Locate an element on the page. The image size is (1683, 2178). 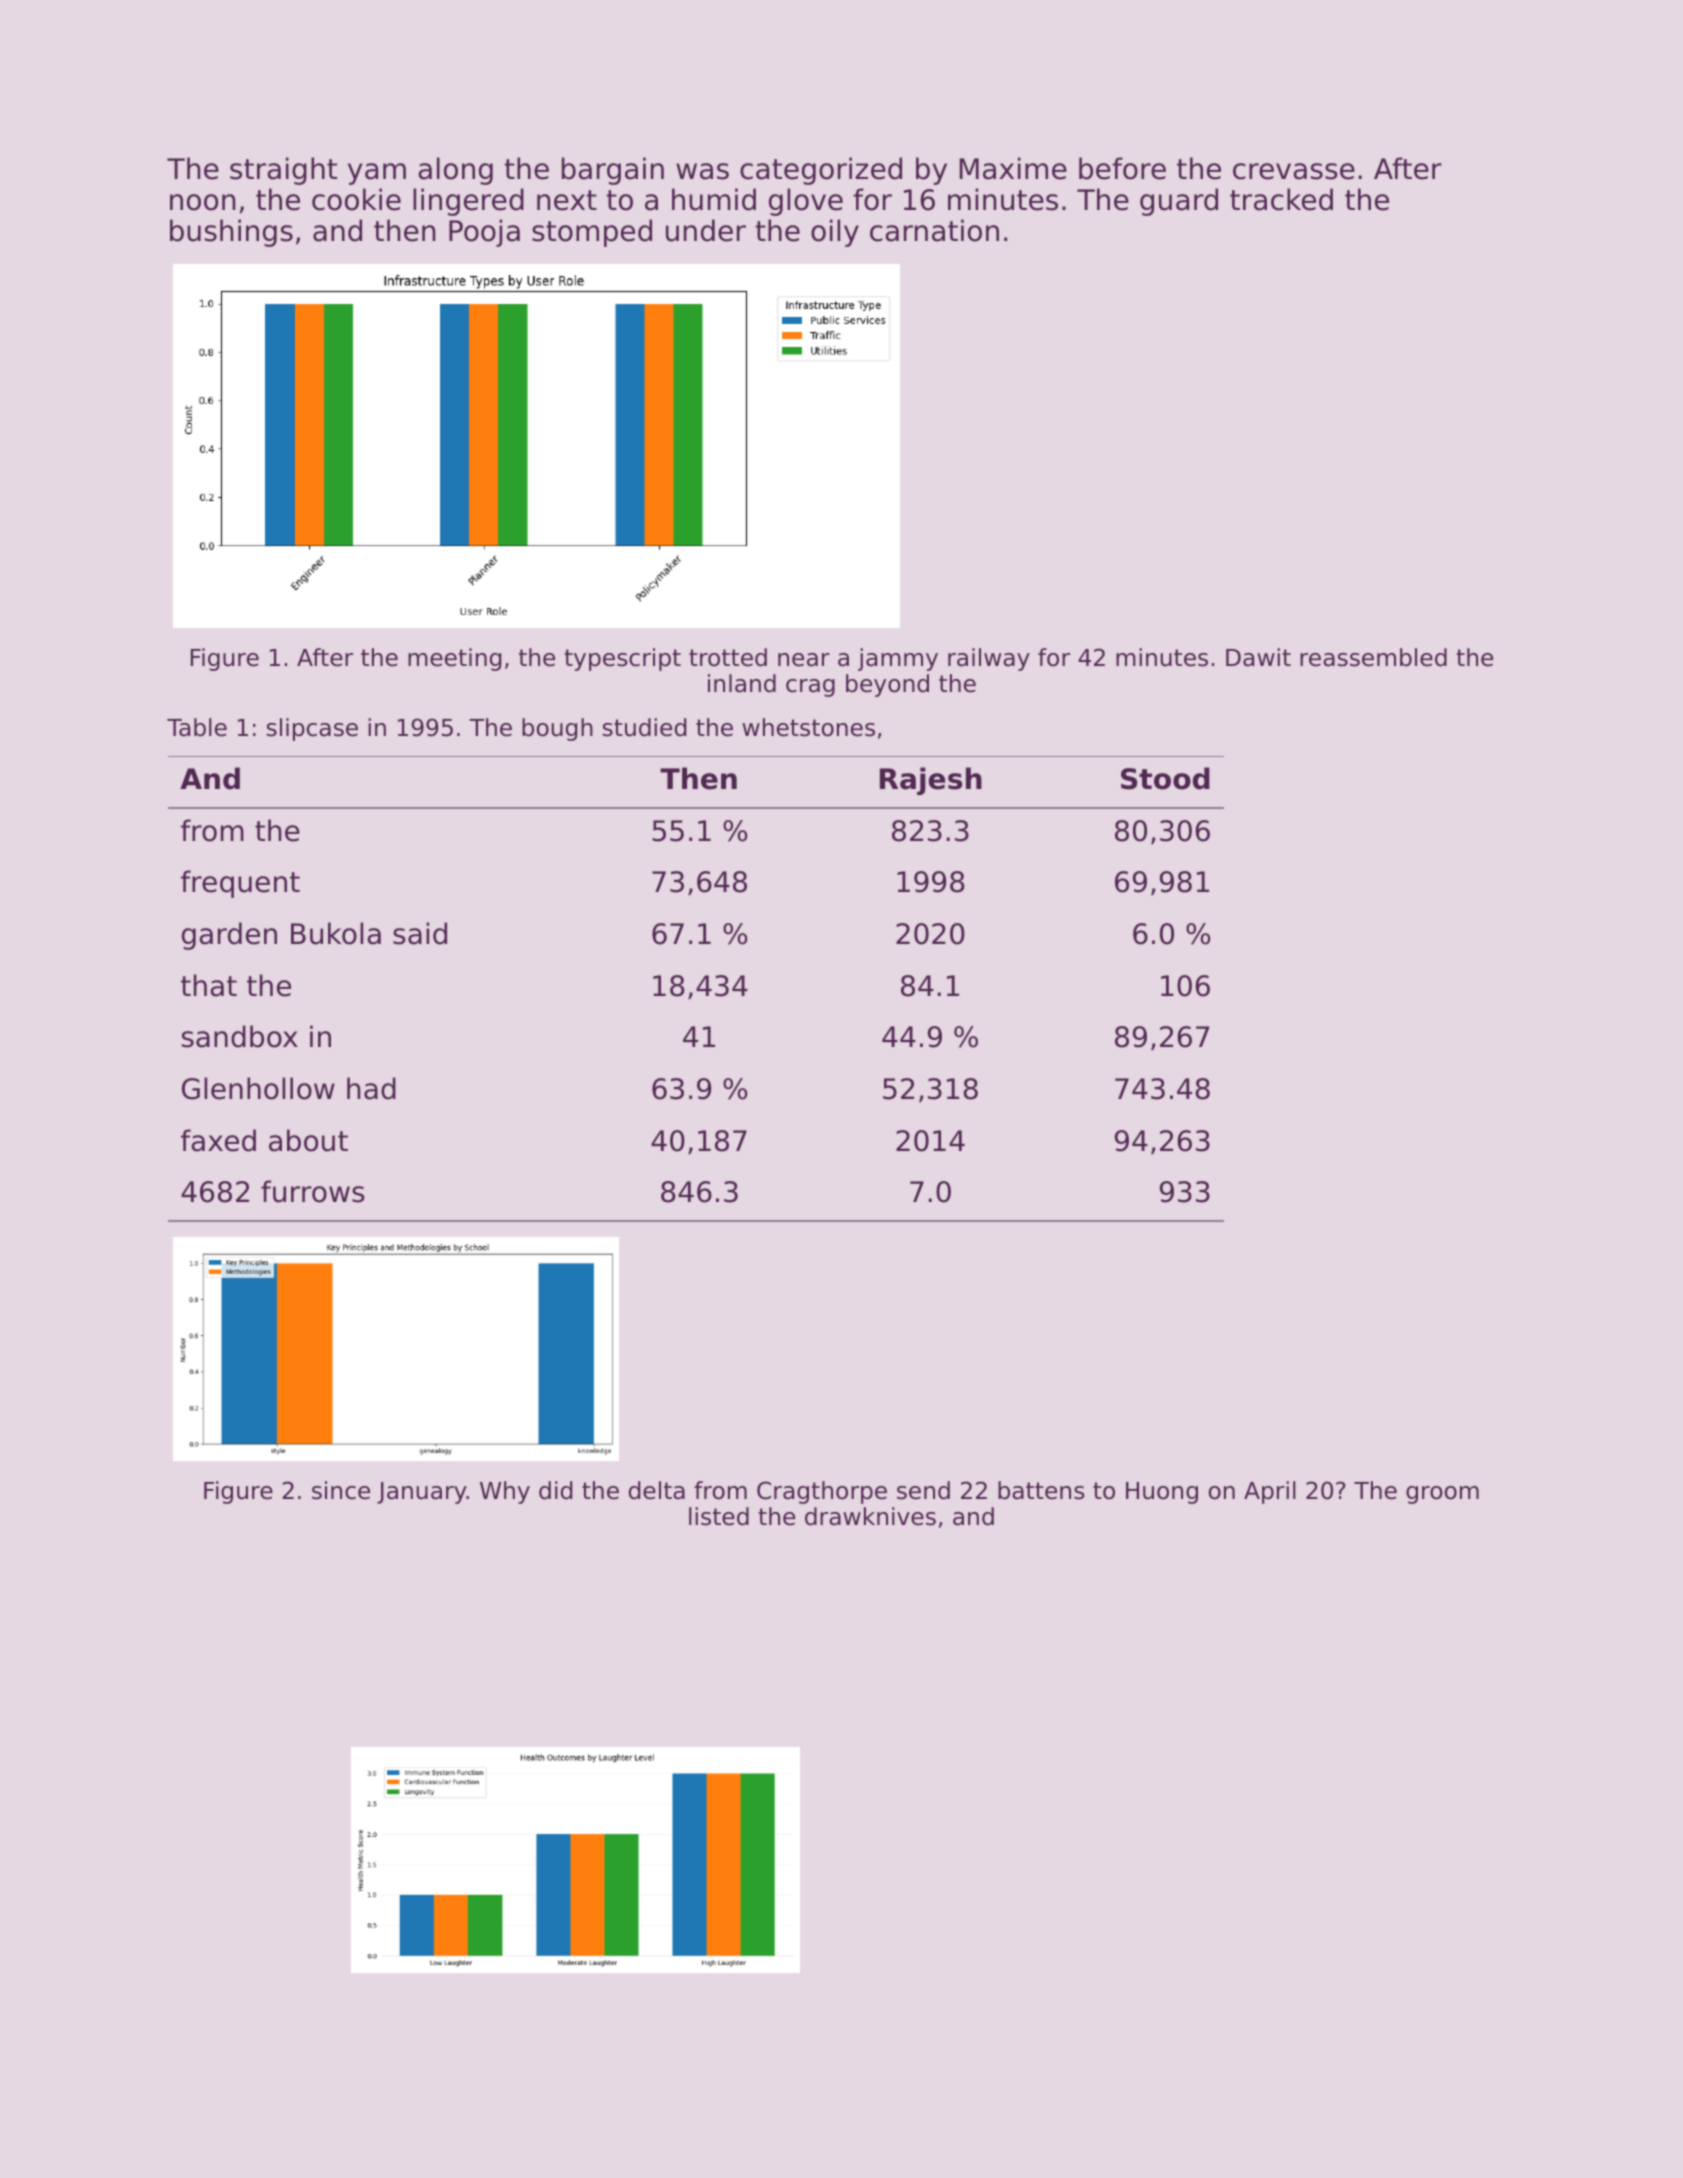
Dawit is located at coordinates (1258, 657).
